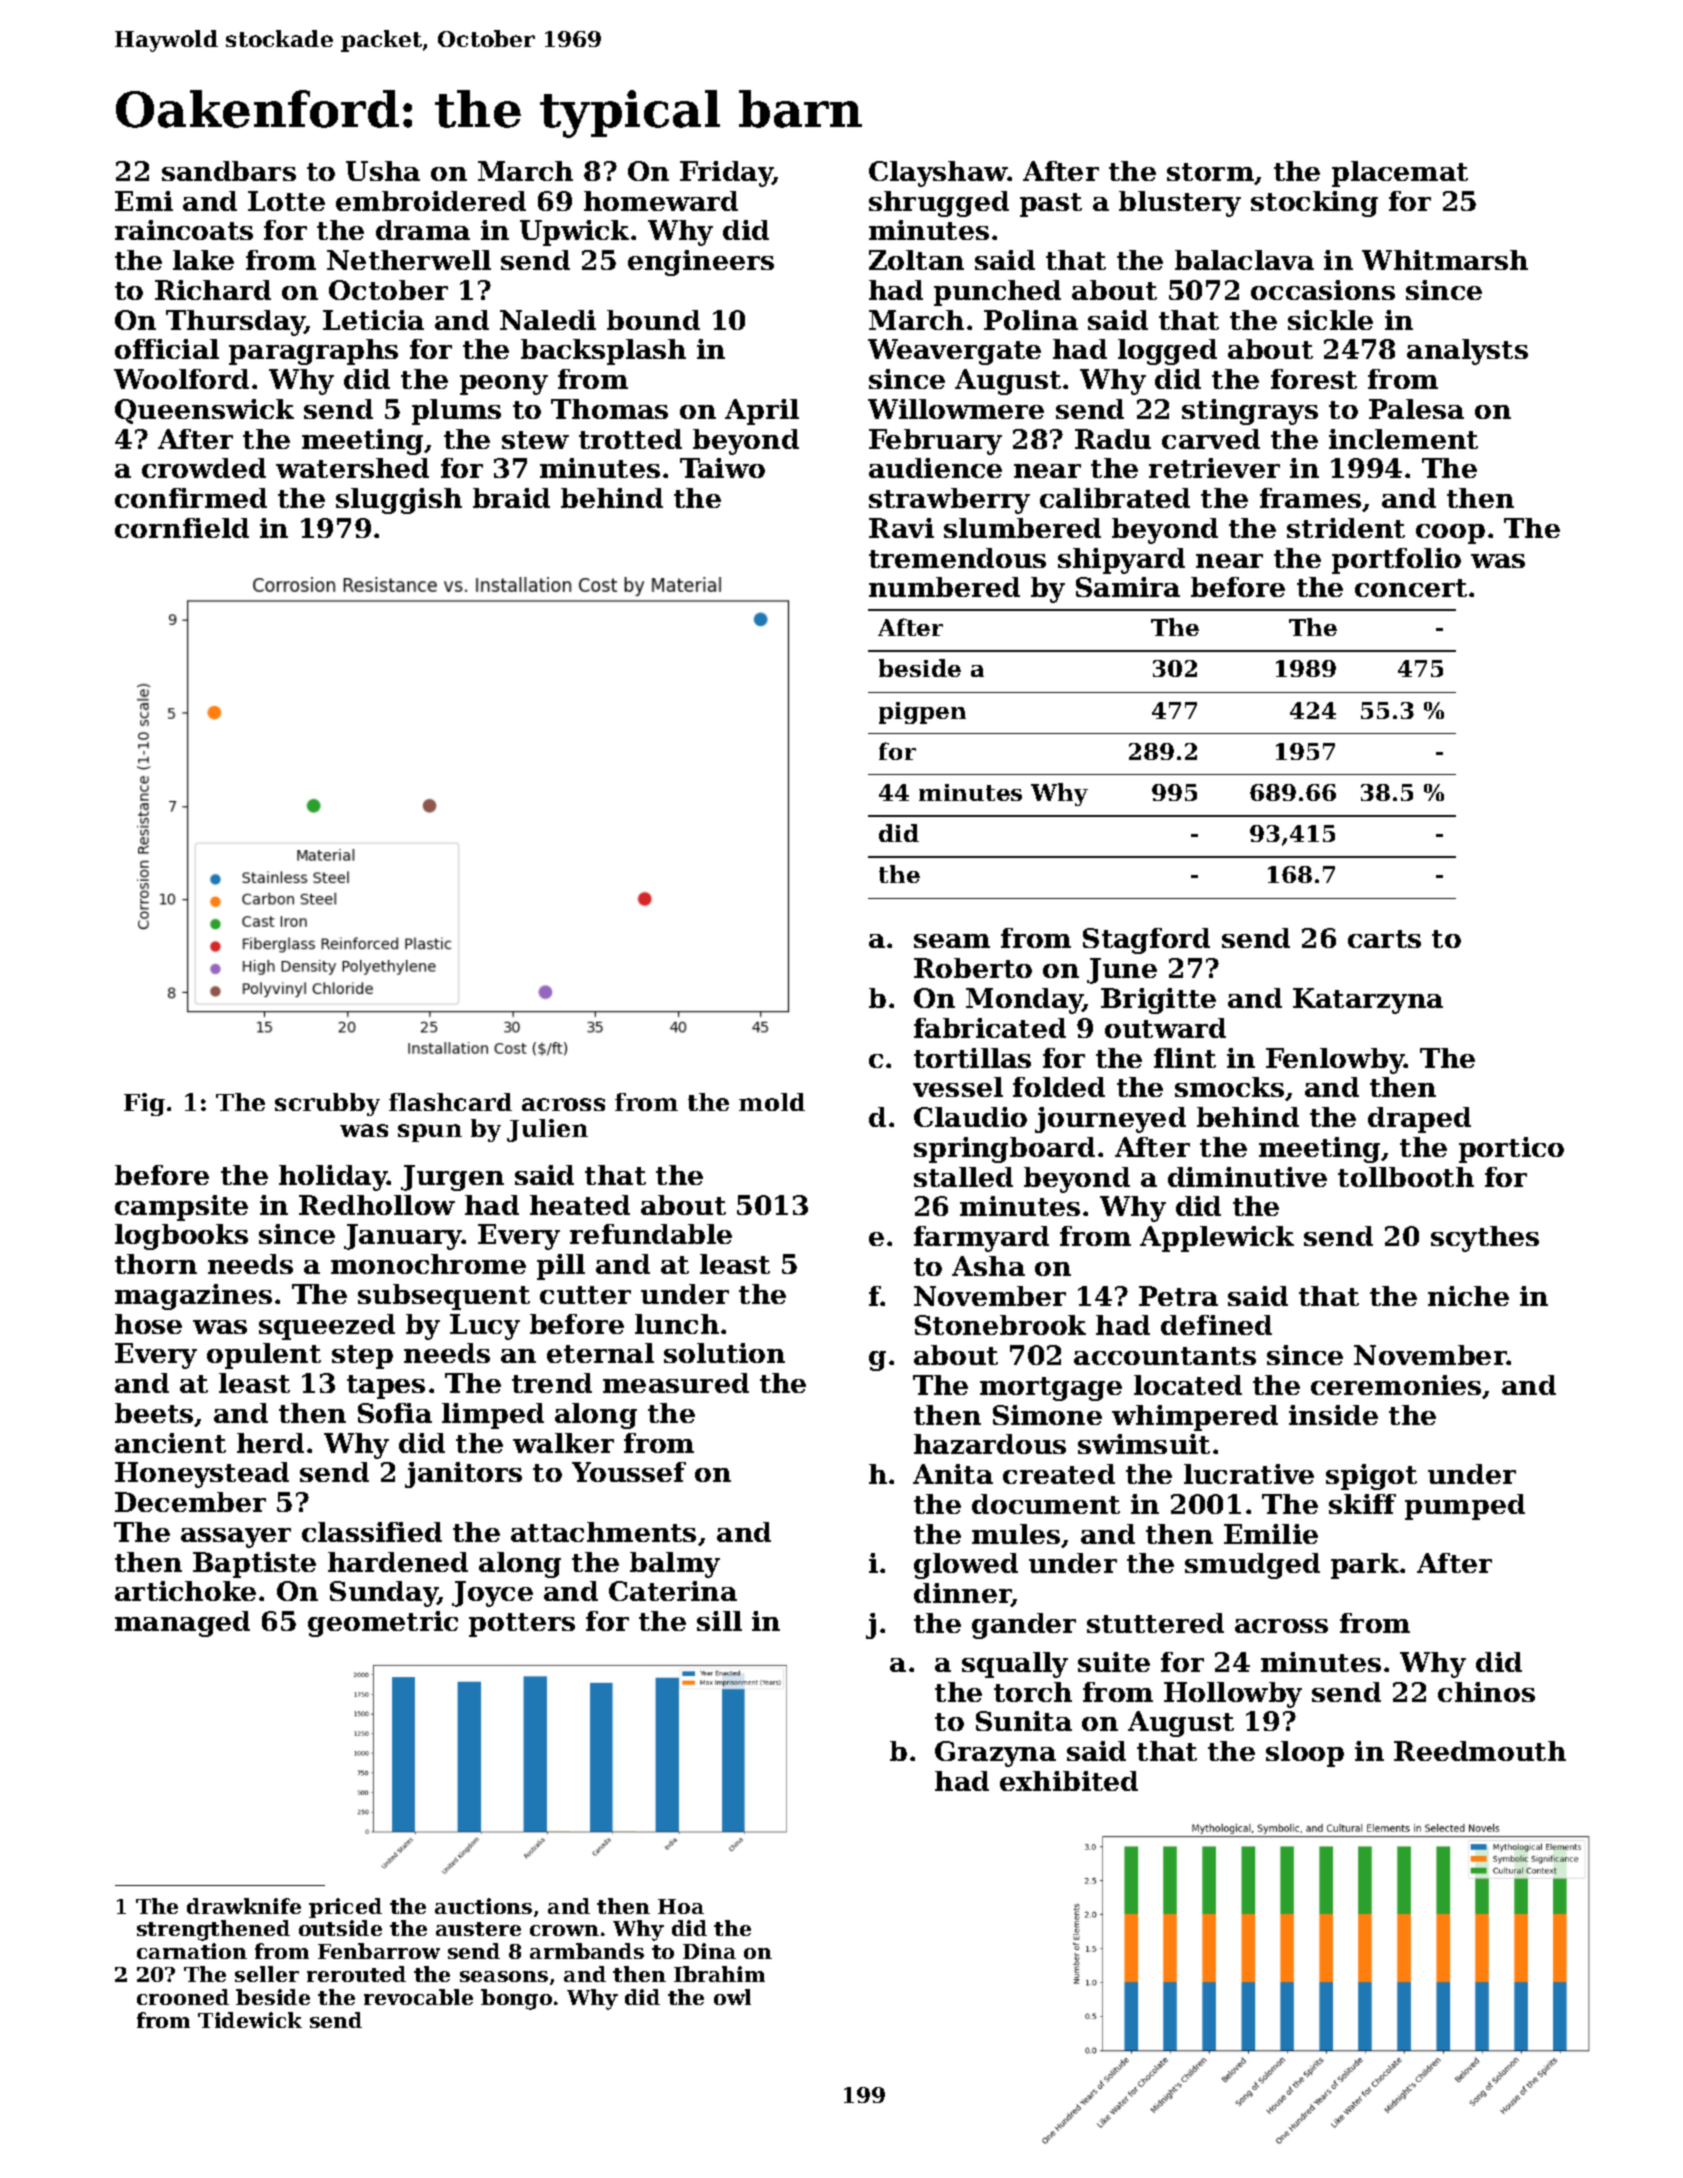 Image resolution: width=1683 pixels, height=2178 pixels. Describe the element at coordinates (681, 1906) in the document. I see `Hoa` at that location.
